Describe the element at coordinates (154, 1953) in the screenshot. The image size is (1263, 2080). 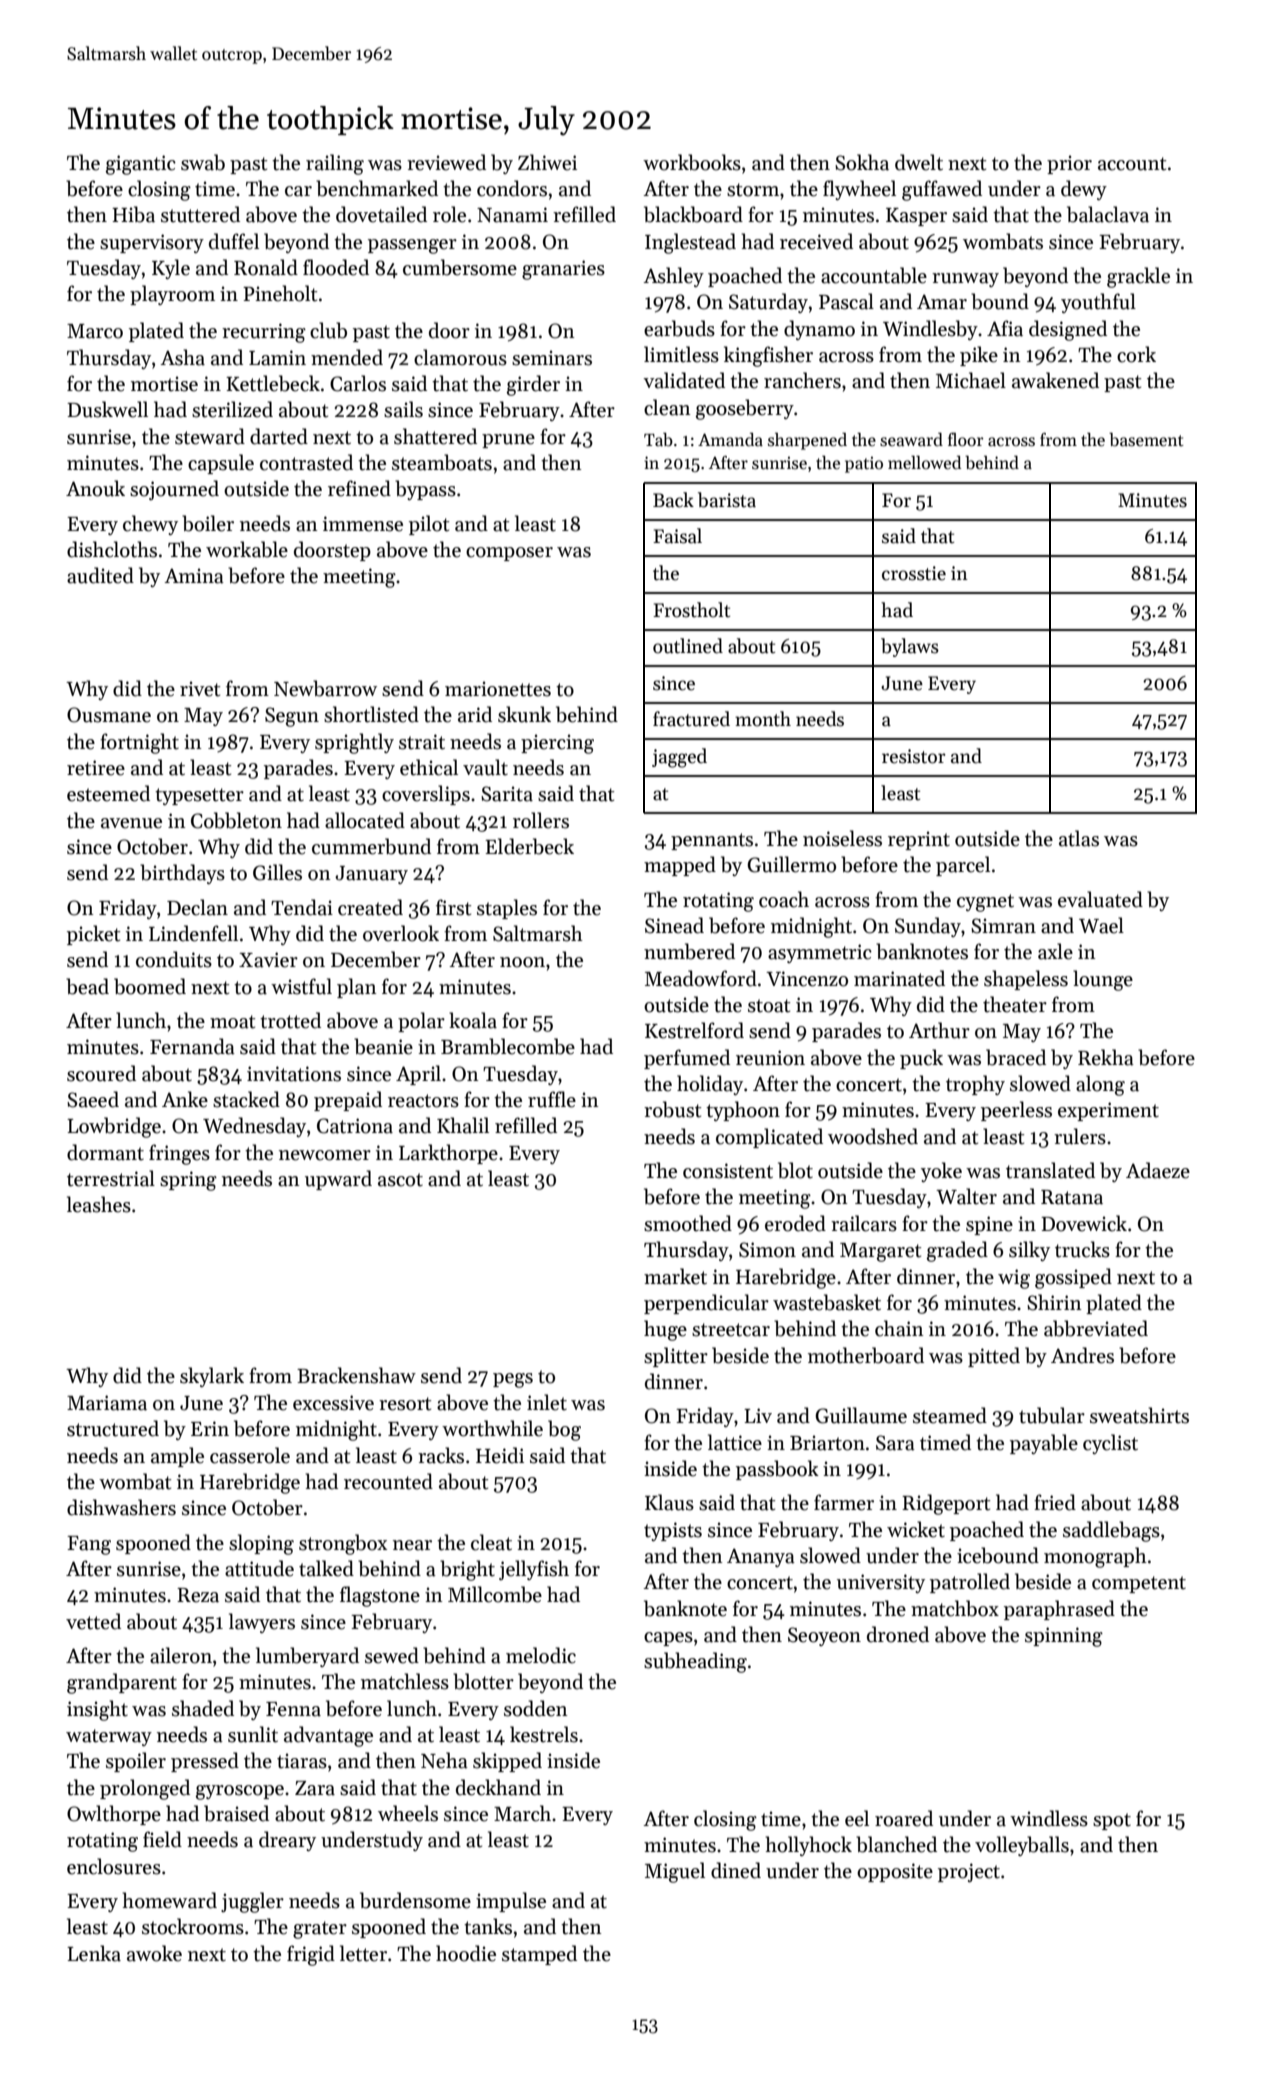
I see `awoke` at that location.
